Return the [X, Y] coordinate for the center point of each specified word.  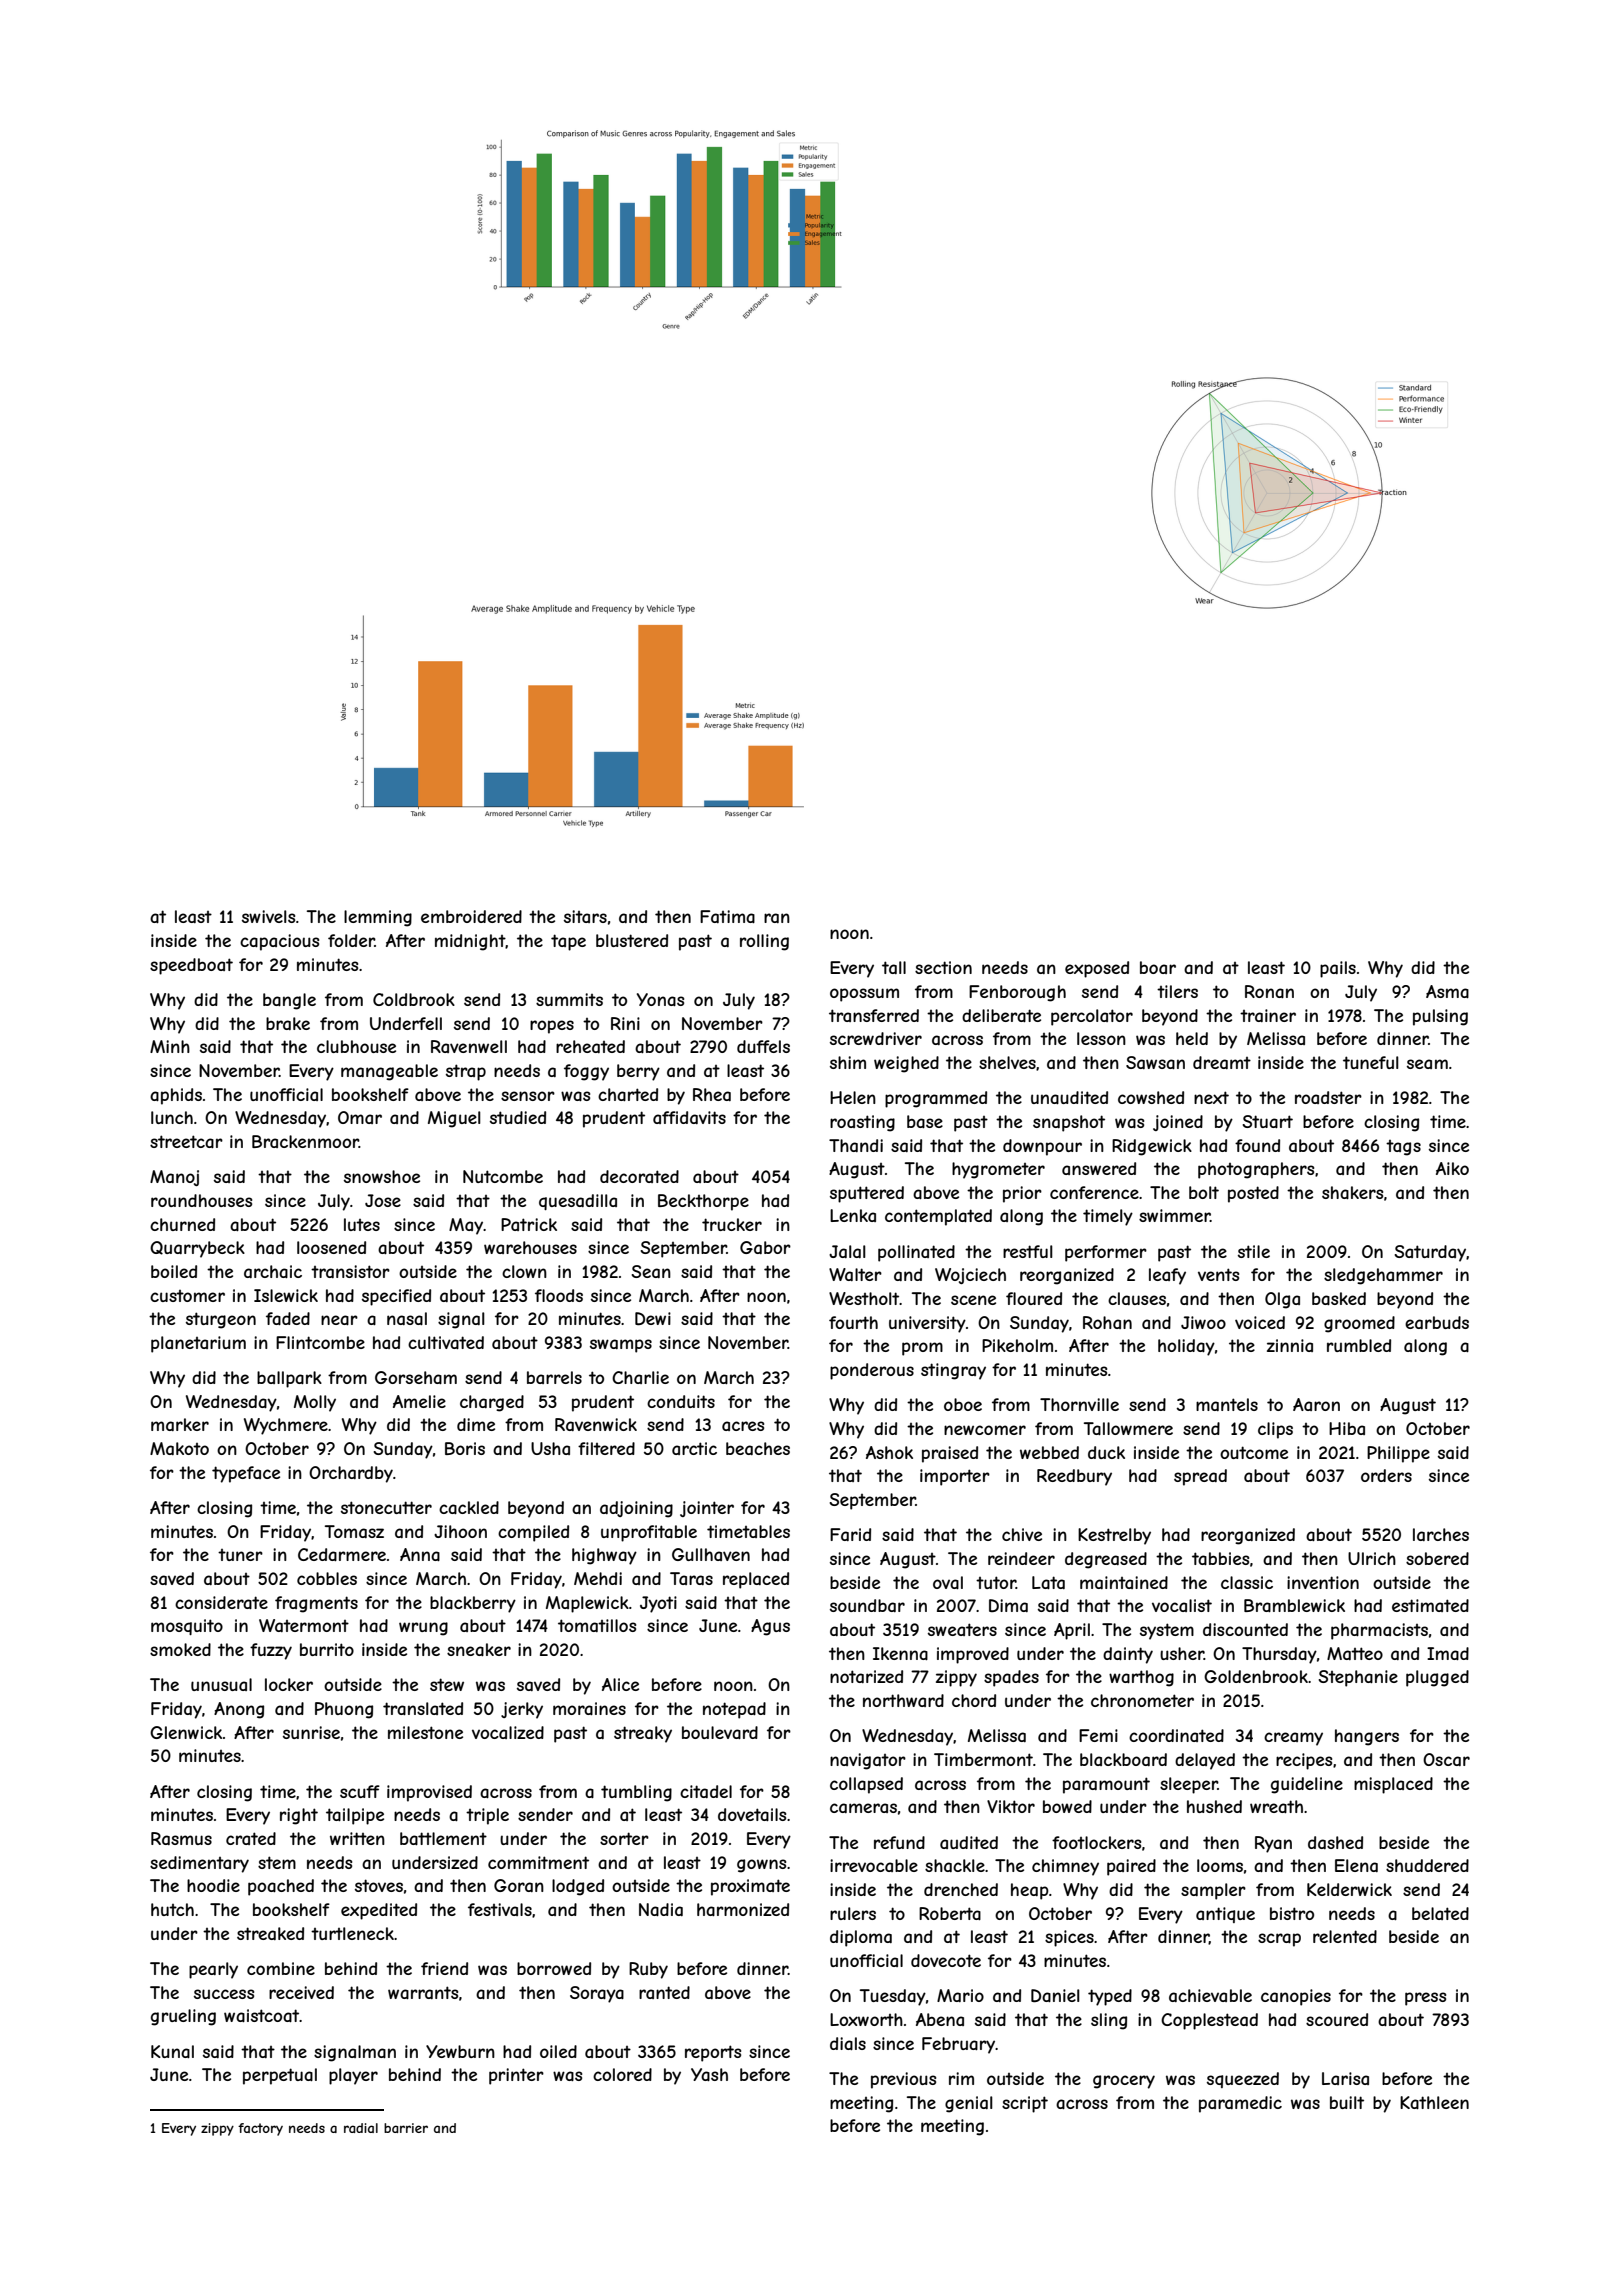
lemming [378, 918]
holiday [1186, 1347]
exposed [1097, 969]
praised [950, 1454]
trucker [732, 1224]
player [353, 2076]
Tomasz [354, 1531]
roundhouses [201, 1200]
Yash [709, 2074]
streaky [643, 1734]
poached [281, 1887]
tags [1403, 1148]
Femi [1098, 1735]
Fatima [727, 916]
